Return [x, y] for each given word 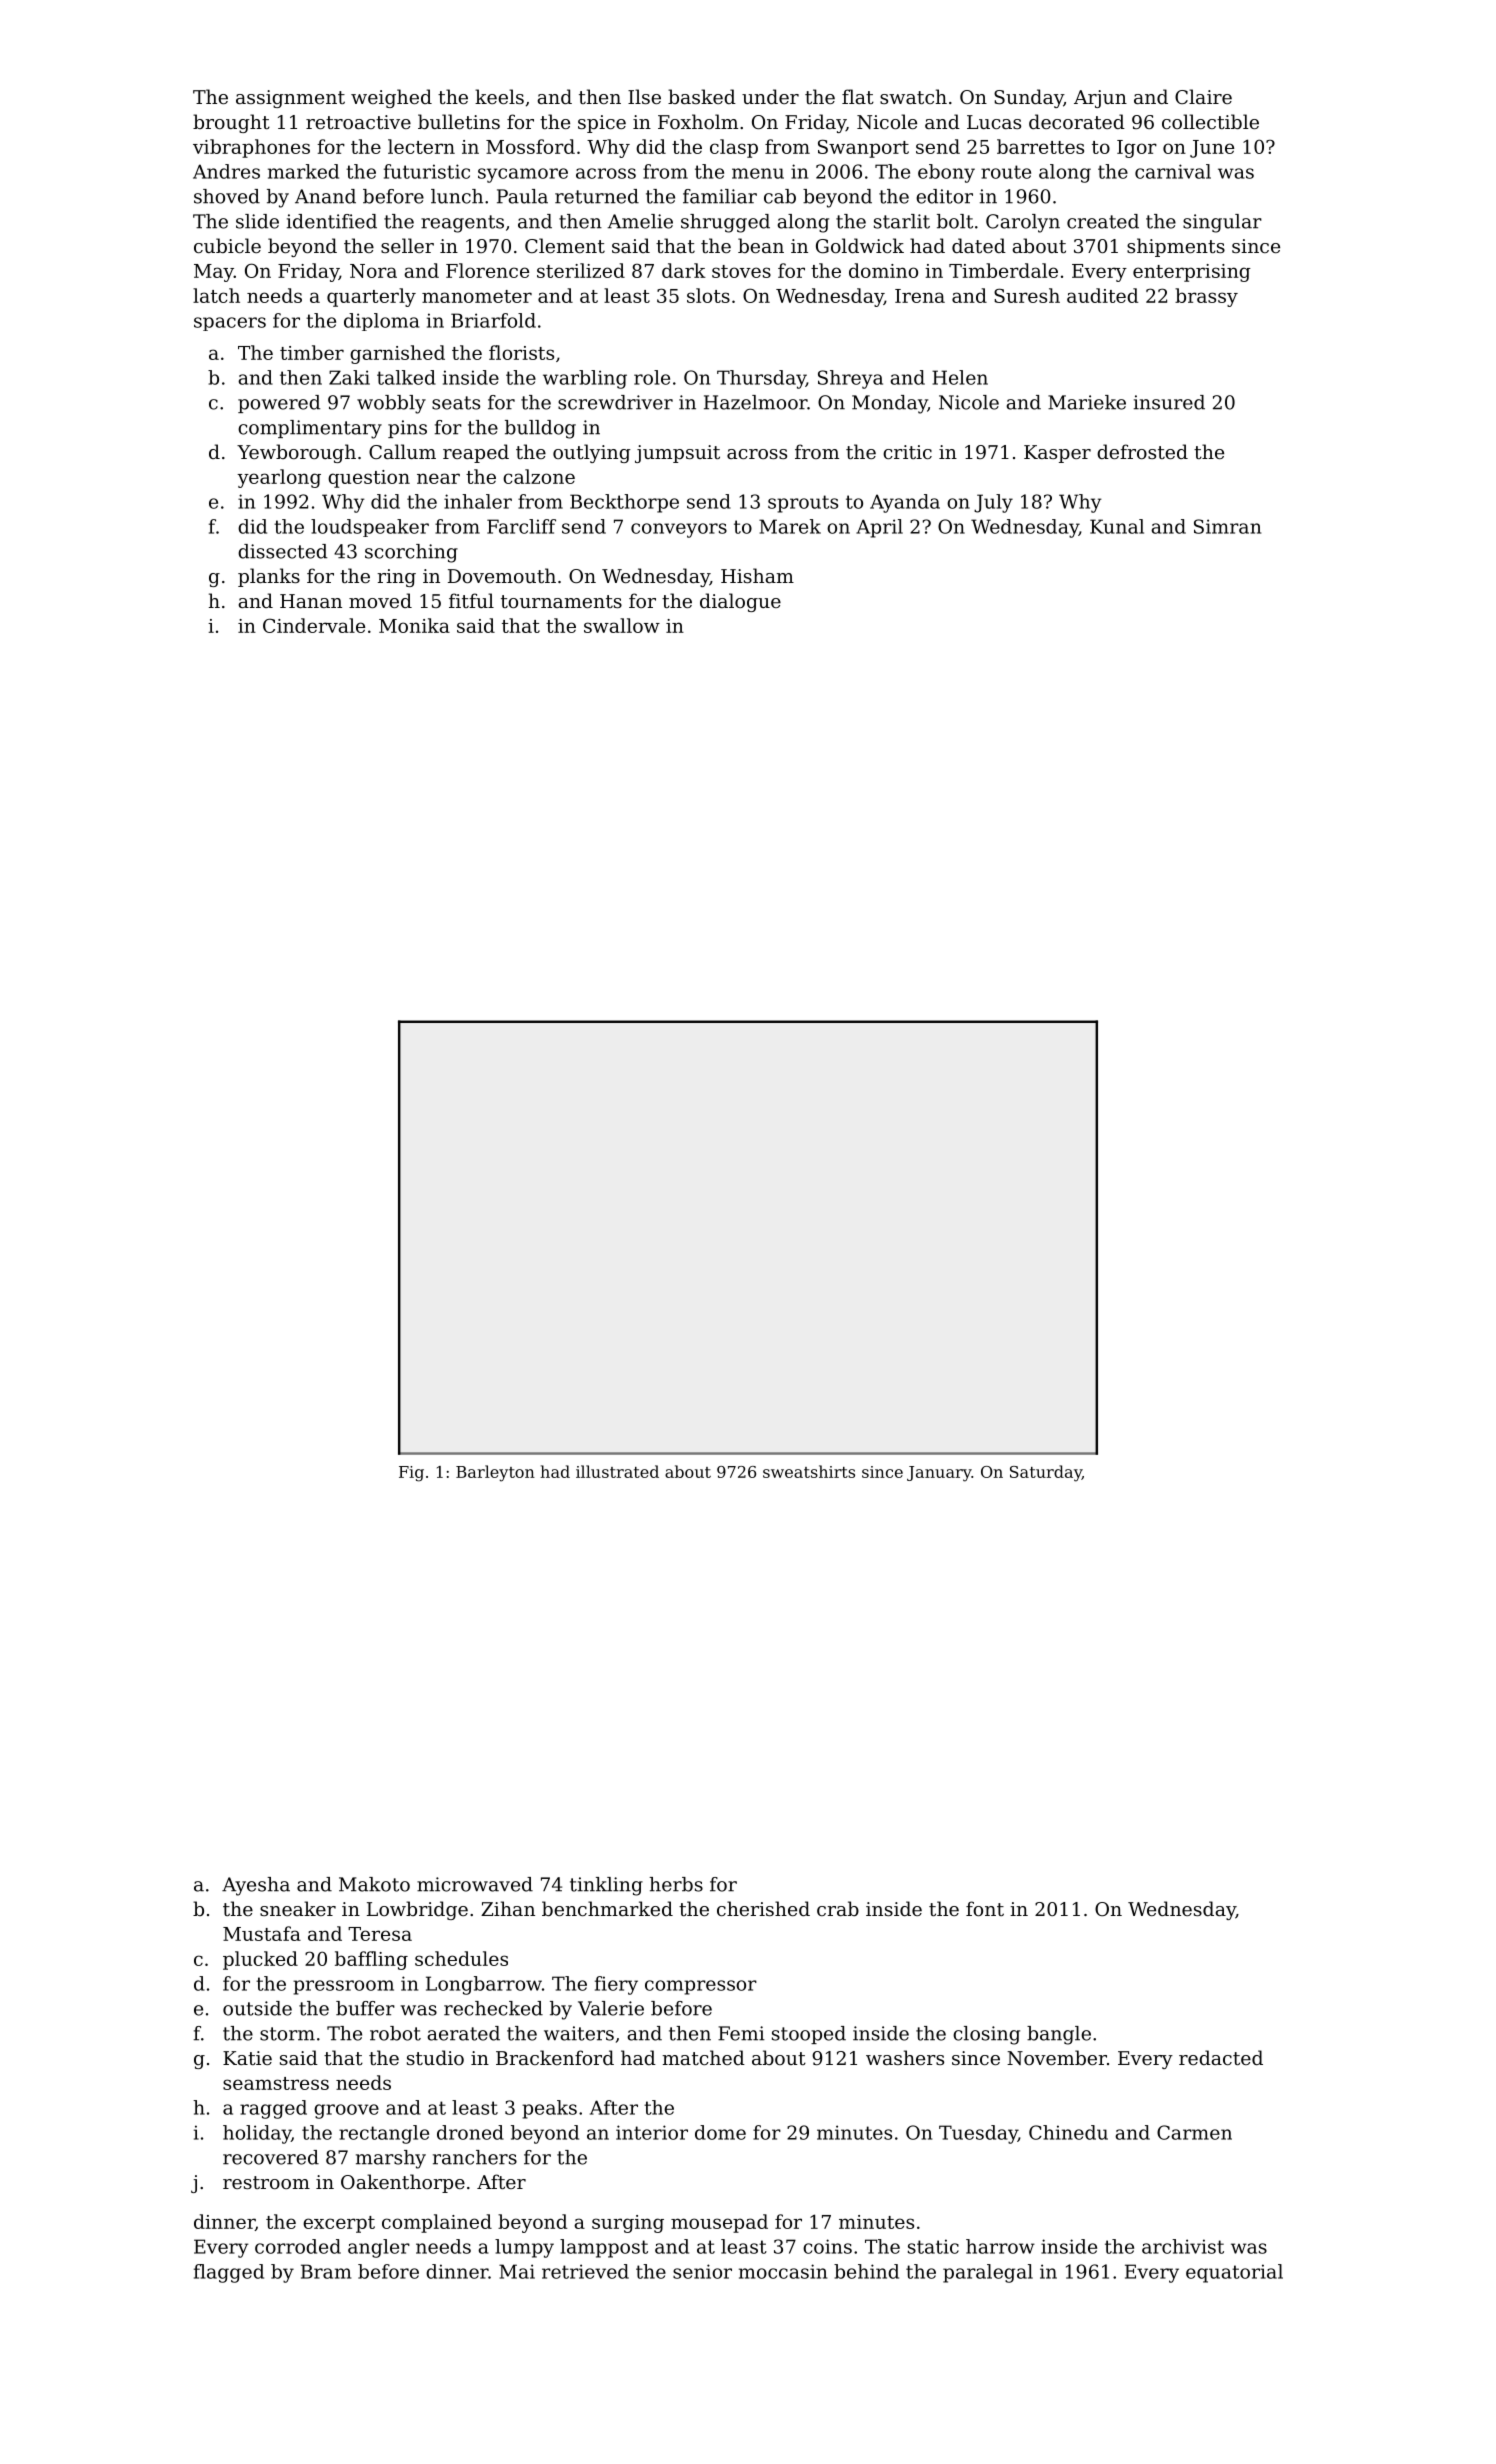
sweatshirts [809, 1471]
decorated [1077, 121]
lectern [421, 146]
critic [907, 452]
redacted [1221, 2057]
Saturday [1046, 1473]
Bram [326, 2271]
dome [720, 2132]
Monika [414, 625]
